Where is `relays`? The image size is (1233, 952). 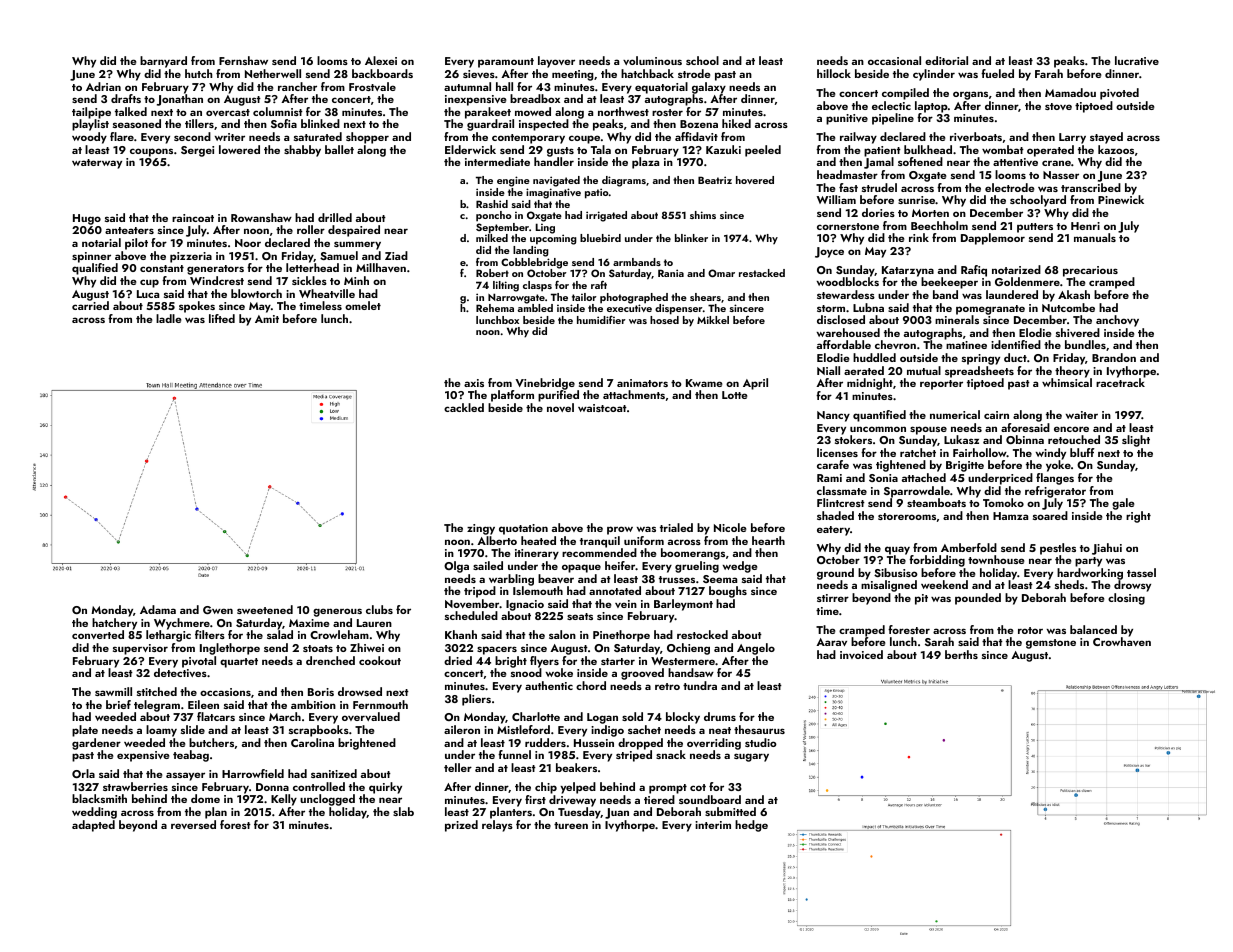
relays is located at coordinates (497, 826).
